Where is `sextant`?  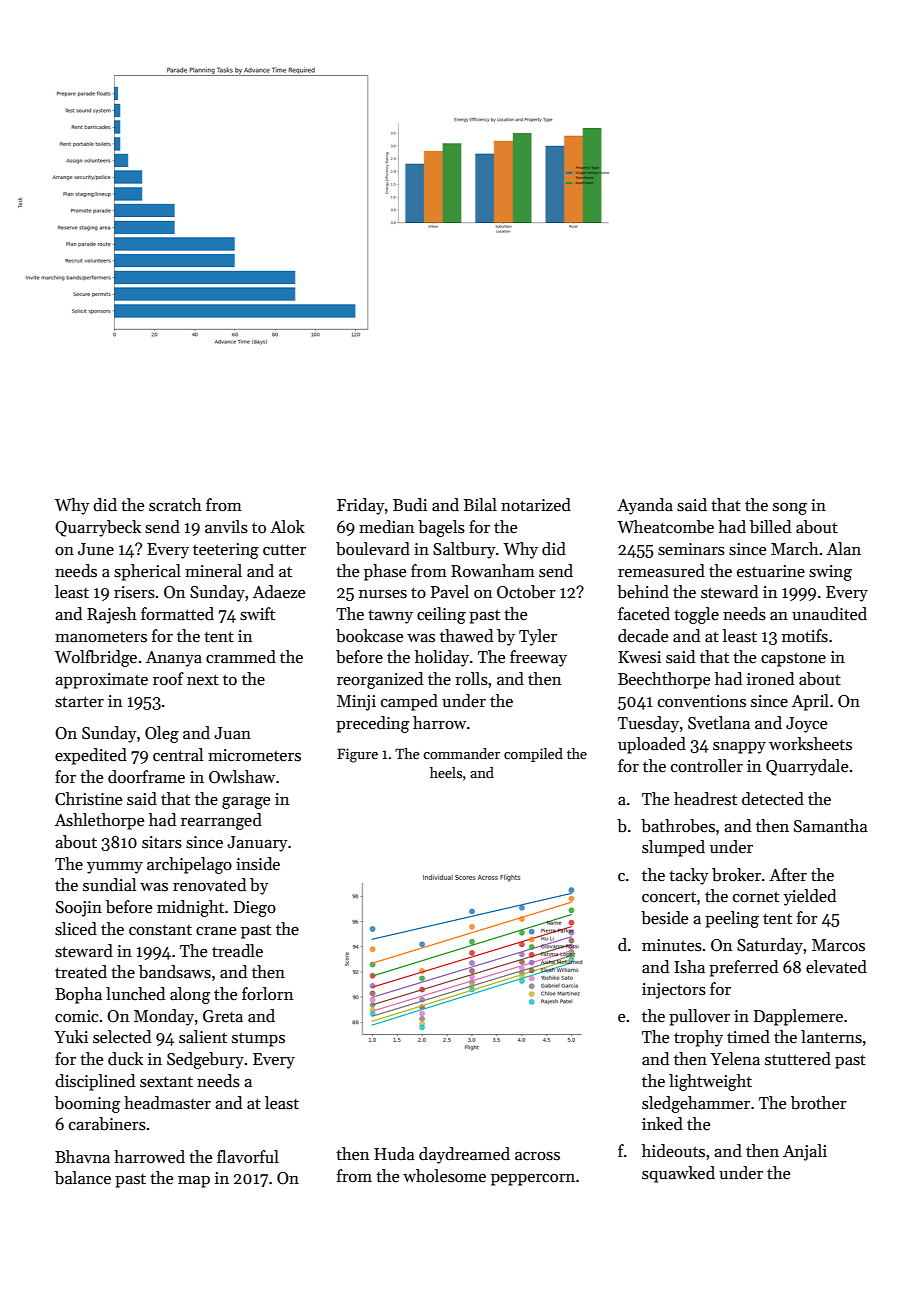
sextant is located at coordinates (166, 1082).
